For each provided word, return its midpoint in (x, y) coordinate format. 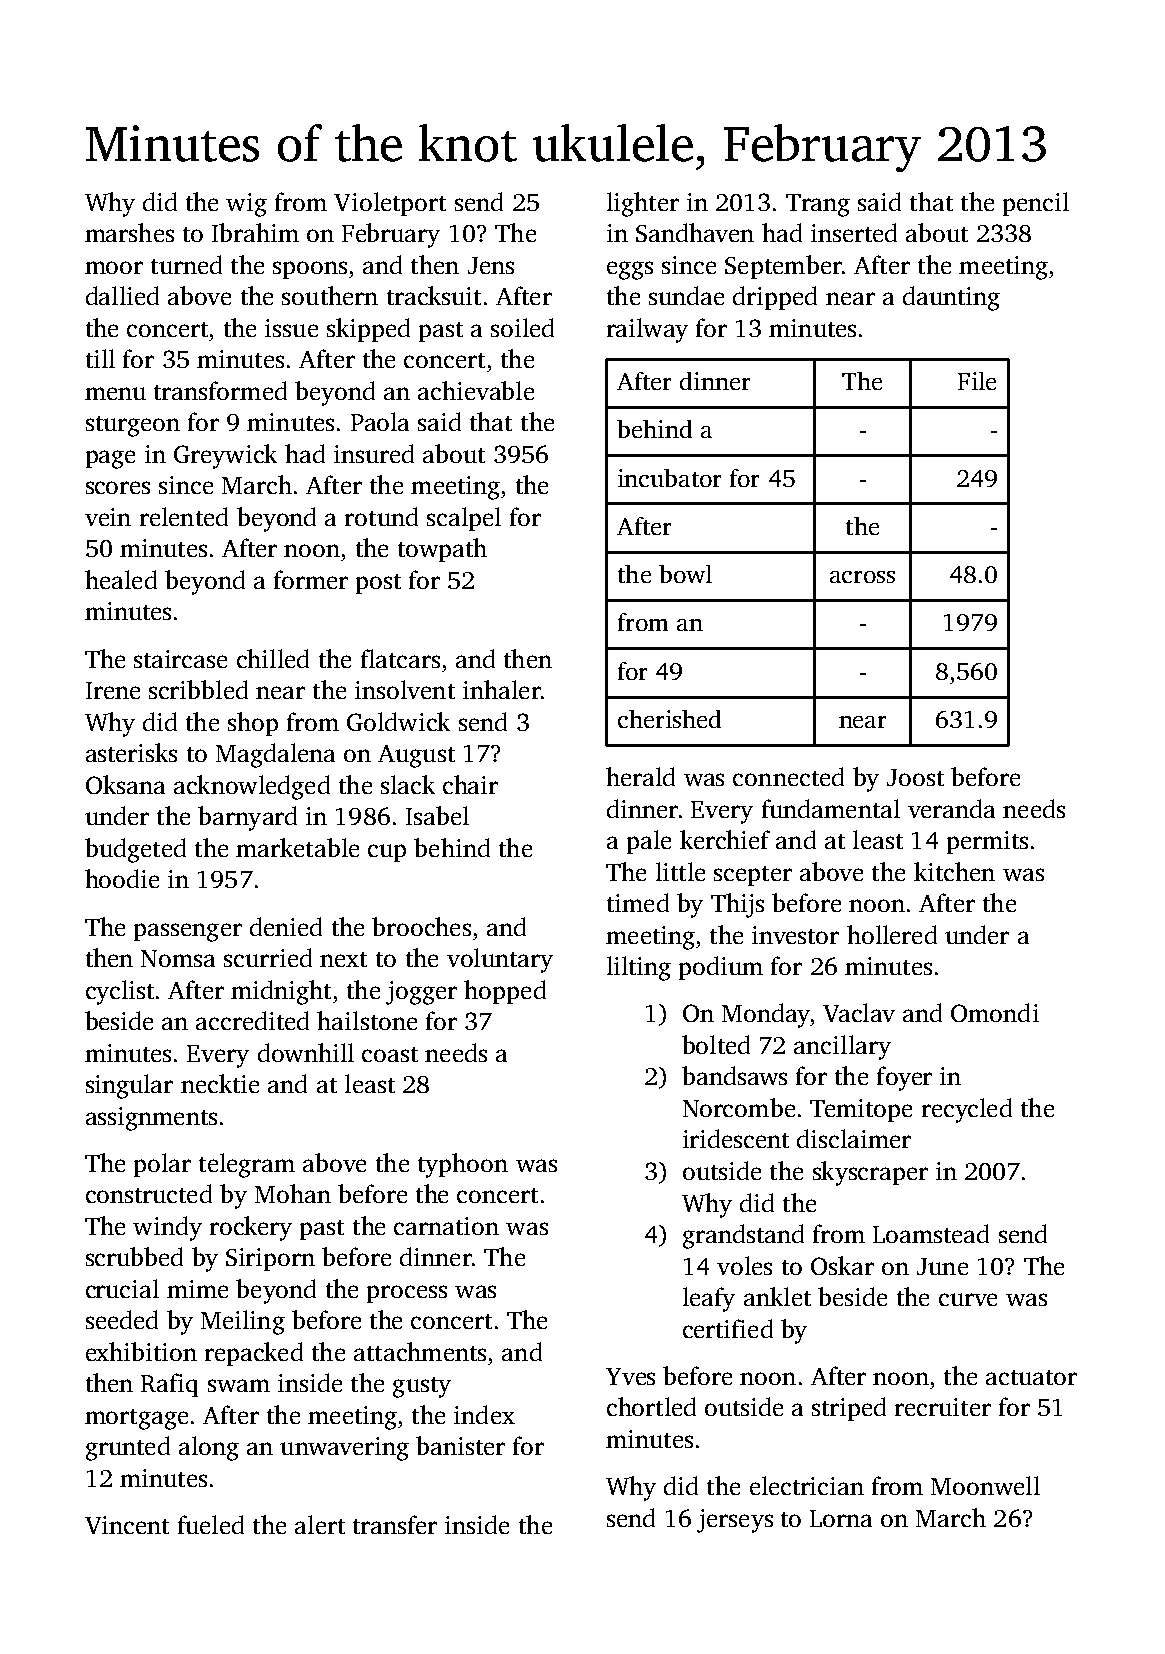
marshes (129, 232)
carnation (446, 1226)
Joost (915, 777)
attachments (420, 1351)
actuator (1031, 1377)
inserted (854, 232)
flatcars (400, 658)
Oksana (125, 784)
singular (129, 1086)
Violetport (390, 204)
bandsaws (734, 1075)
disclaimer (854, 1138)
